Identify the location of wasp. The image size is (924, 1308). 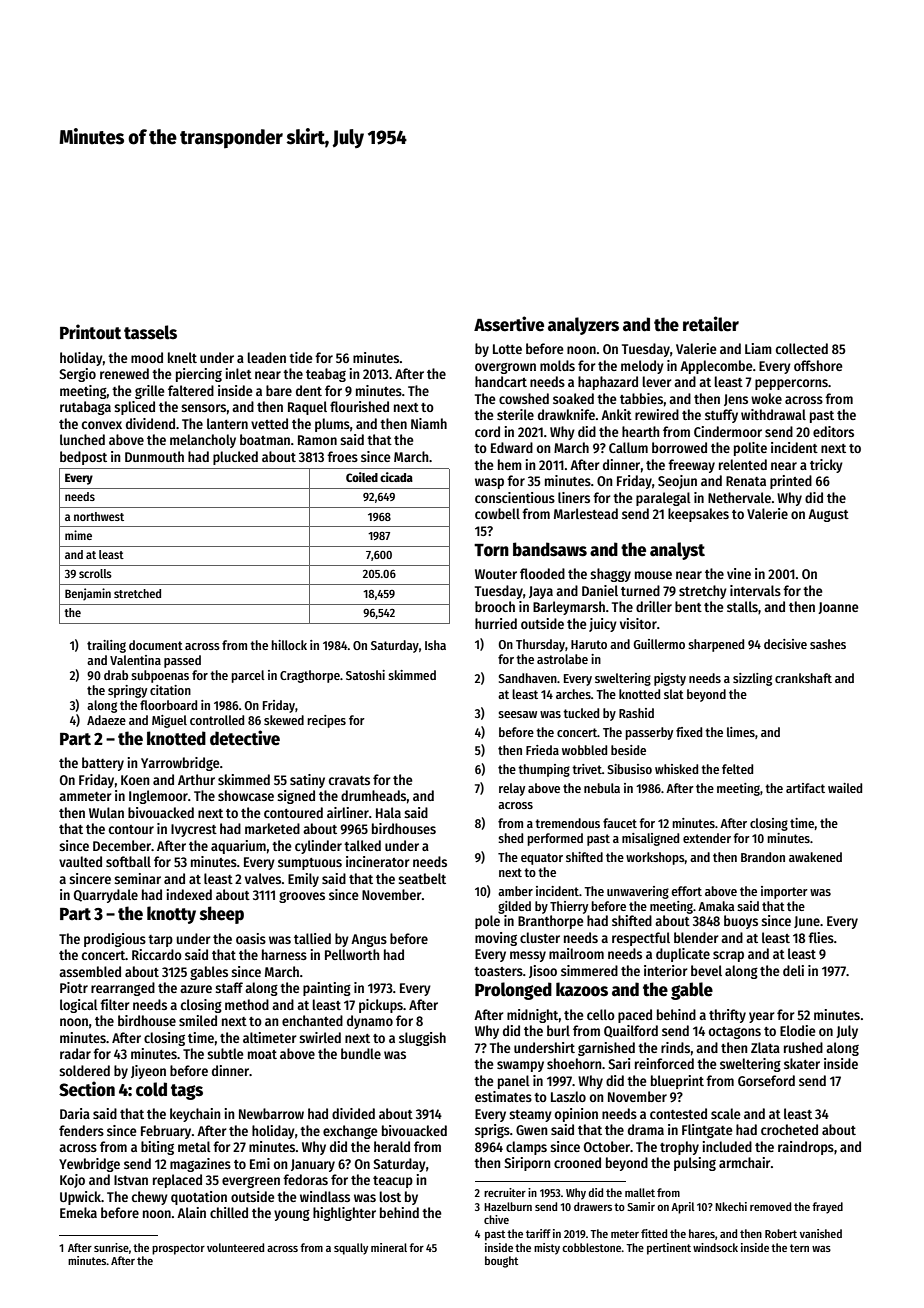
(489, 483).
